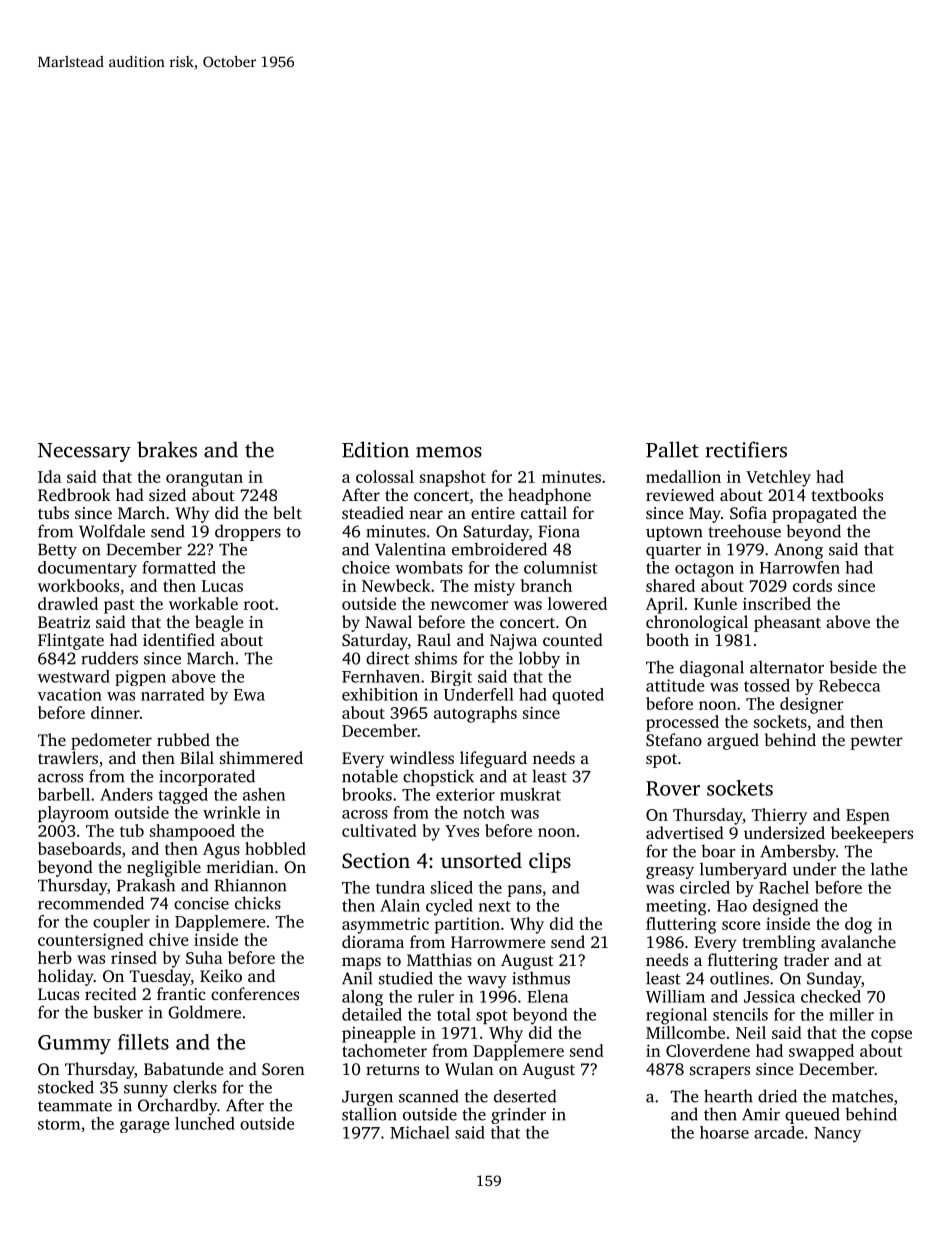  I want to click on pineapple, so click(379, 1034).
